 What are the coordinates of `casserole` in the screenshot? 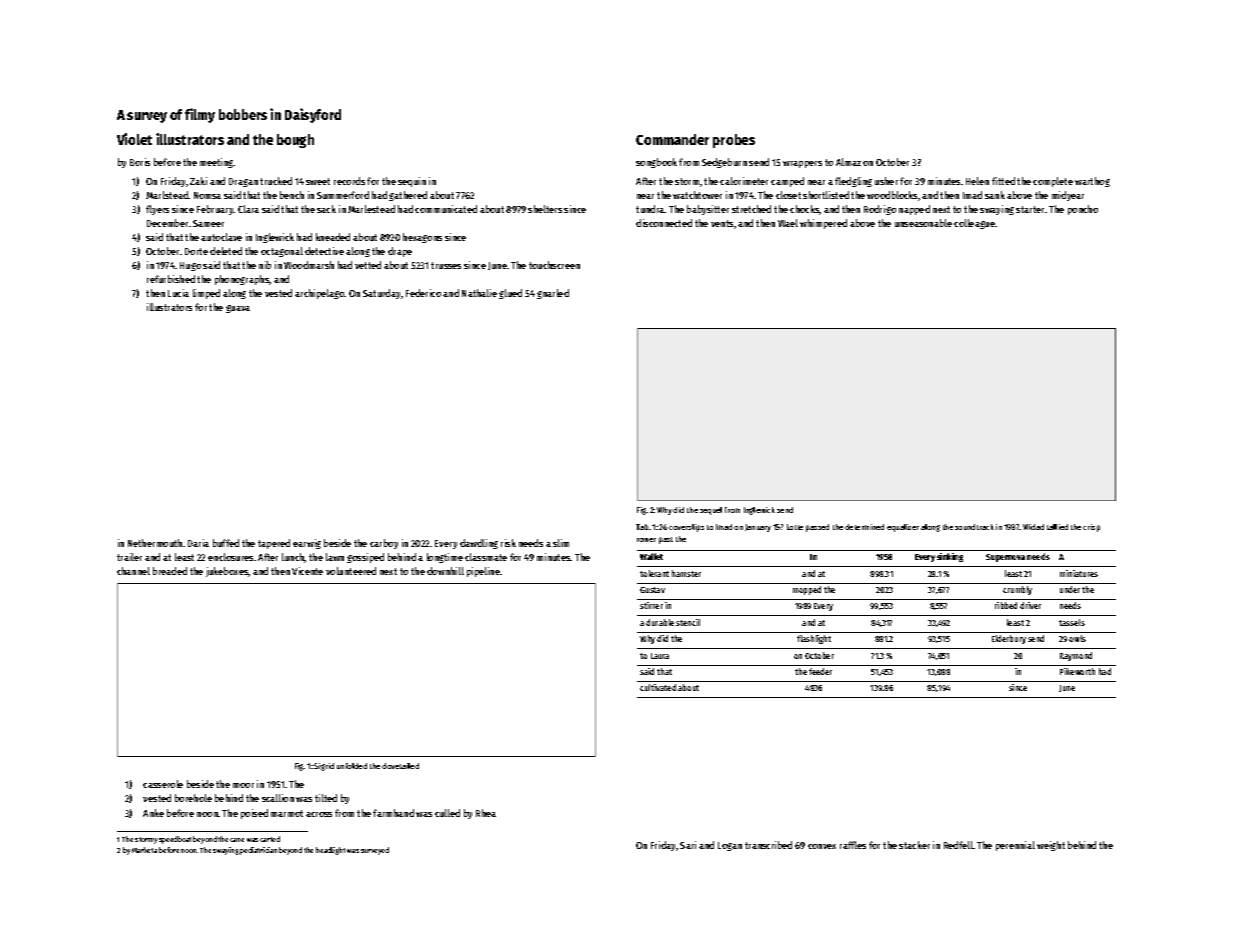 It's located at (163, 784).
